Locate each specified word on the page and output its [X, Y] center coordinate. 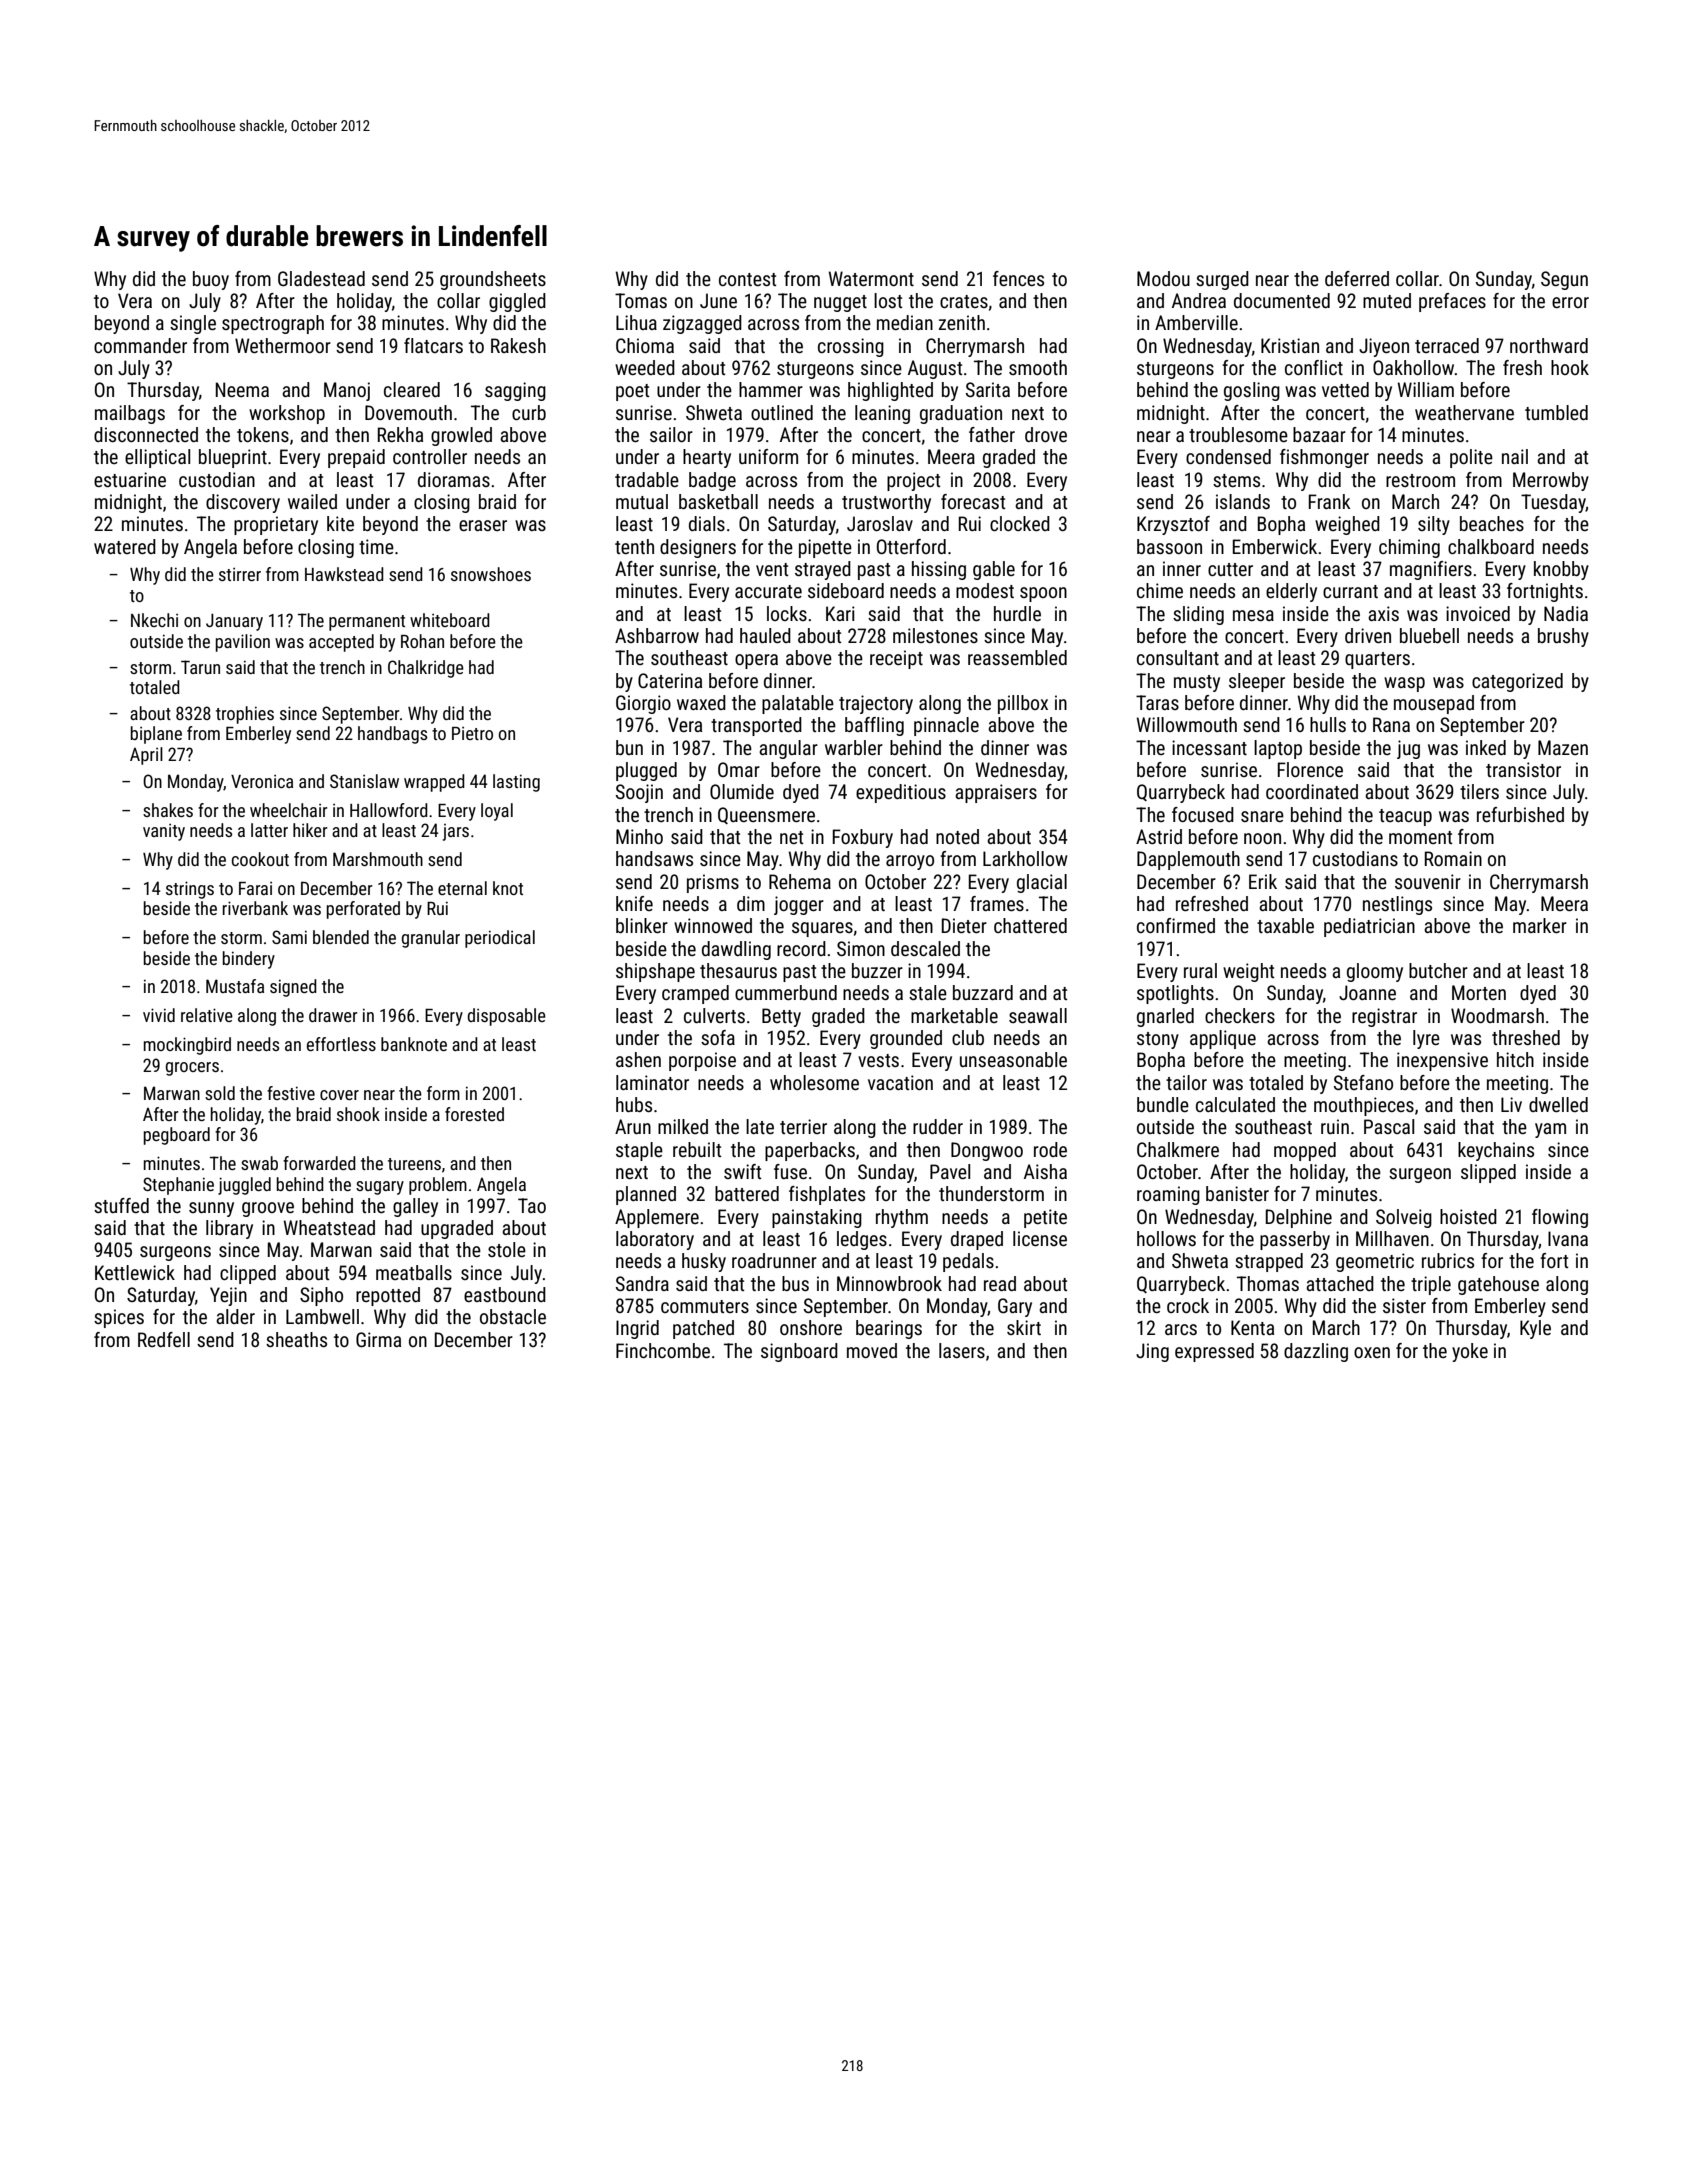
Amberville [1196, 322]
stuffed [121, 1205]
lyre [1426, 1039]
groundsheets [493, 280]
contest [747, 279]
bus [795, 1283]
